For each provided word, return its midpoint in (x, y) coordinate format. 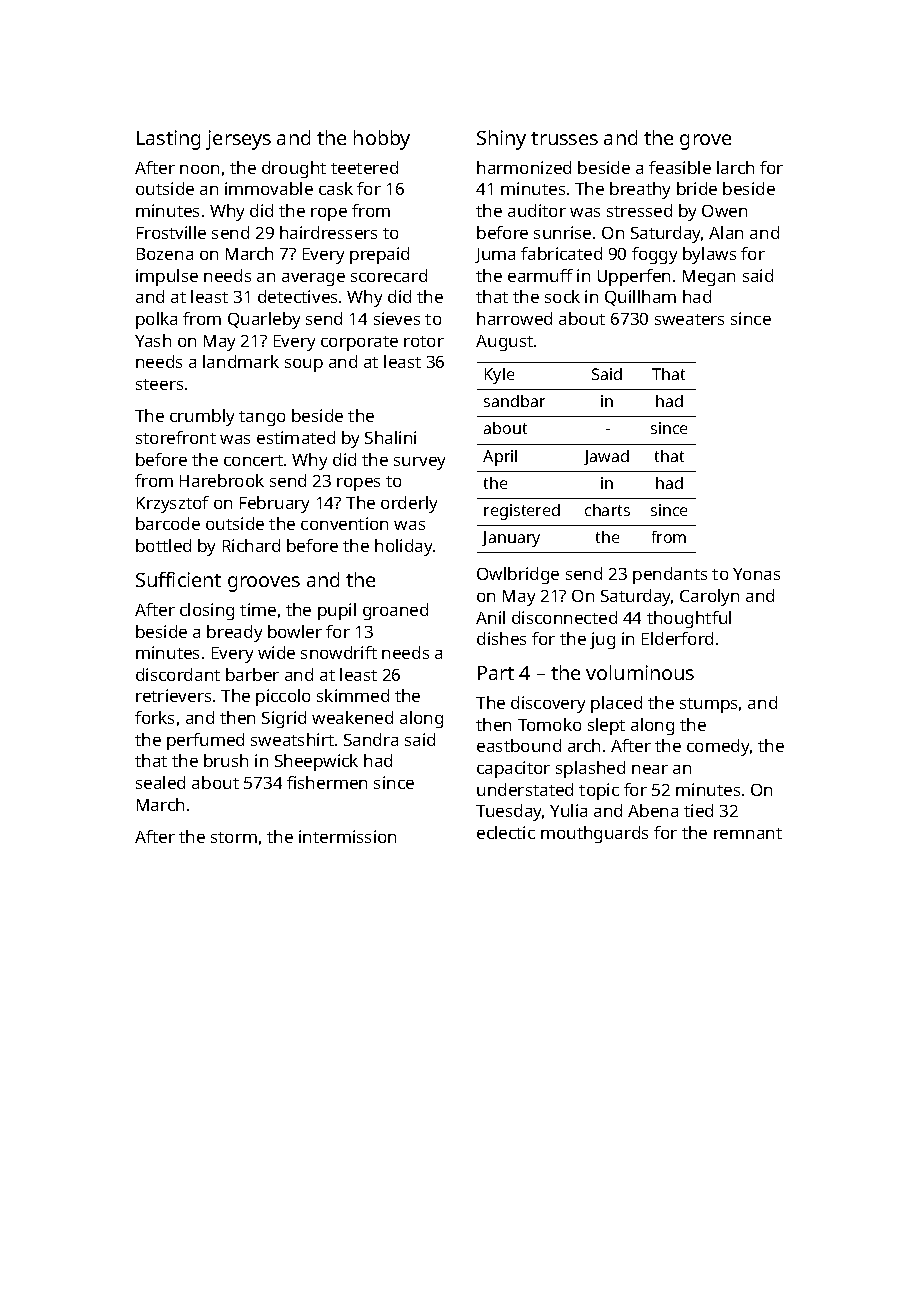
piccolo (283, 697)
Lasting (168, 140)
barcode (168, 523)
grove (705, 142)
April (500, 458)
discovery (548, 704)
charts (607, 510)
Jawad (606, 457)
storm (234, 837)
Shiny (501, 140)
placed (616, 704)
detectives (297, 296)
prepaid (379, 255)
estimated (296, 437)
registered (522, 512)
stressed (639, 210)
